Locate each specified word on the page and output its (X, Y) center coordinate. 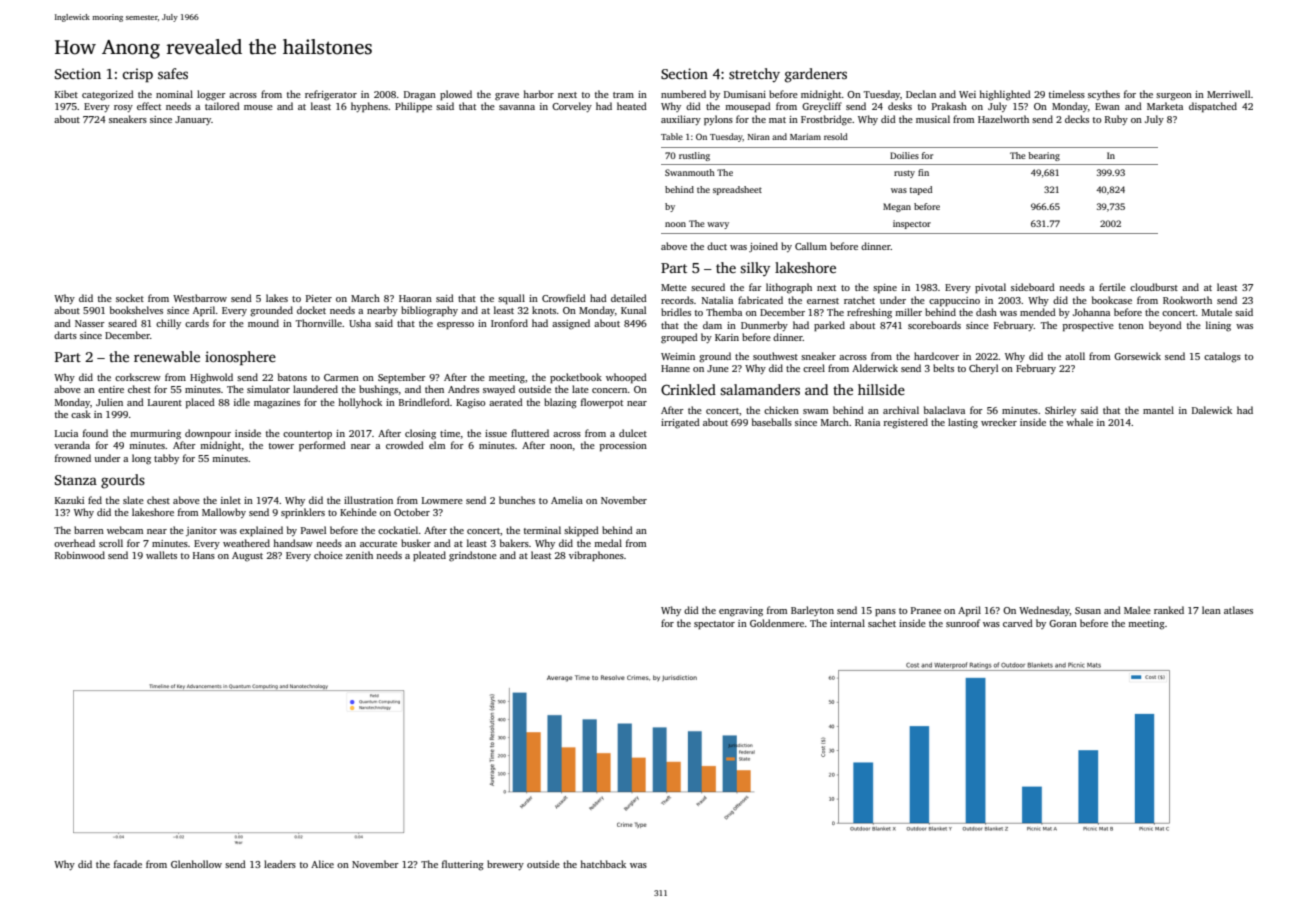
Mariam (805, 136)
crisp (137, 75)
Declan (921, 94)
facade (128, 864)
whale (1079, 422)
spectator (714, 625)
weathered (246, 543)
